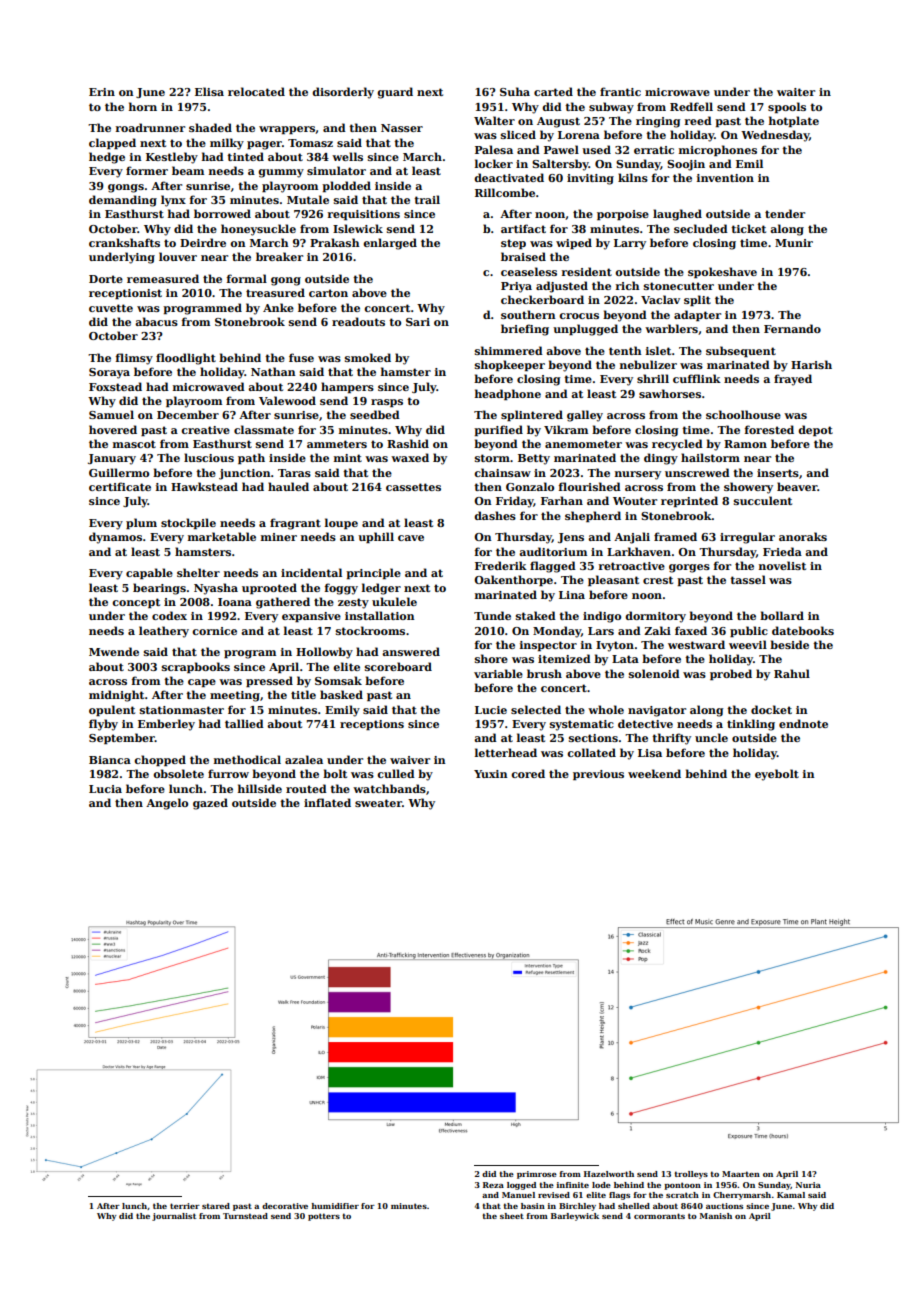 The image size is (924, 1308). What do you see at coordinates (689, 501) in the document?
I see `reprinted` at bounding box center [689, 501].
